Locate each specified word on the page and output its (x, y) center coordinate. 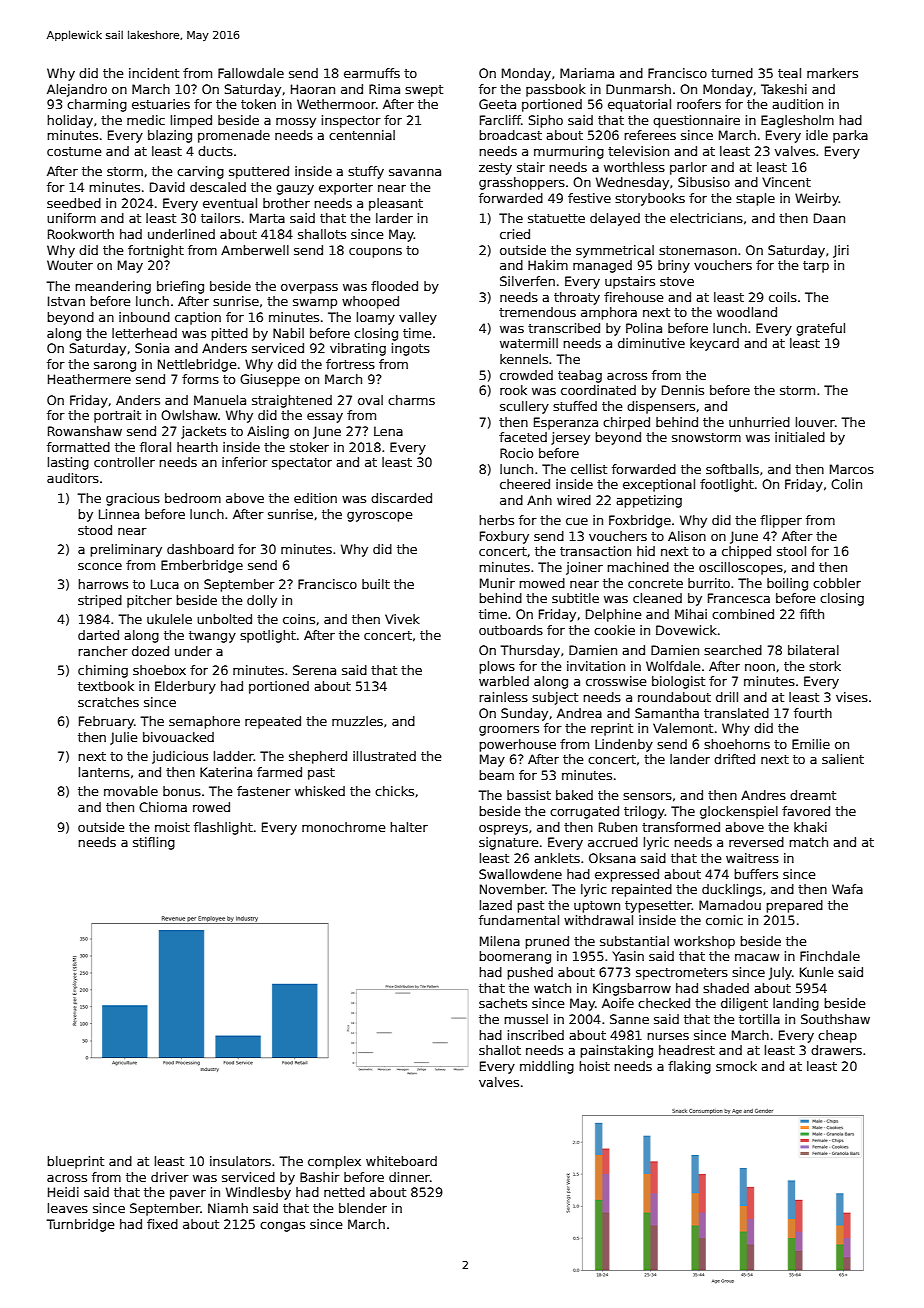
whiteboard (401, 1161)
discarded (401, 498)
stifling (154, 843)
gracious (133, 499)
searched (733, 650)
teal (789, 73)
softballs (732, 469)
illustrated (384, 756)
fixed (162, 1224)
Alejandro (77, 90)
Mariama (587, 73)
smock (736, 1066)
